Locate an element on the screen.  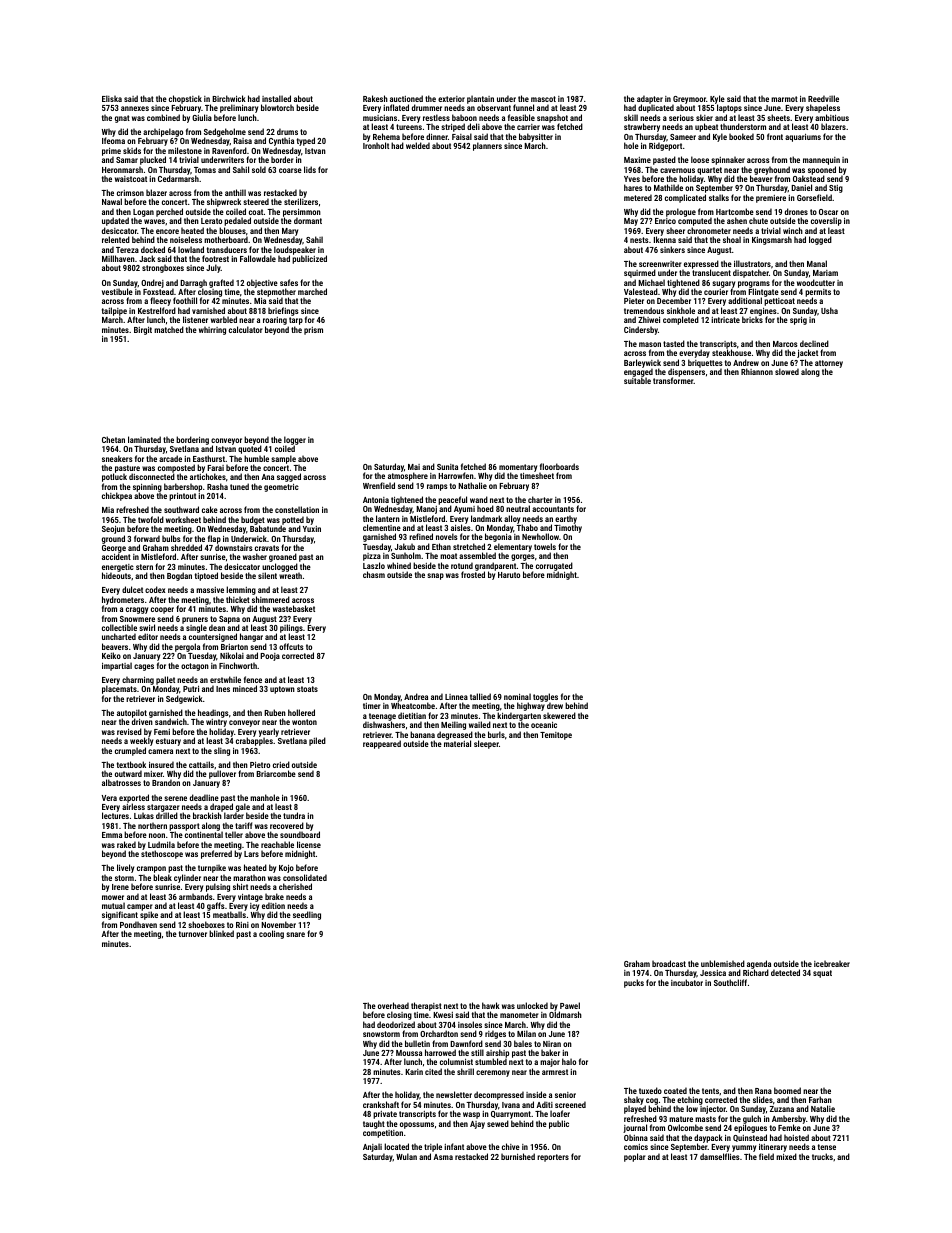
Eliska is located at coordinates (112, 98).
